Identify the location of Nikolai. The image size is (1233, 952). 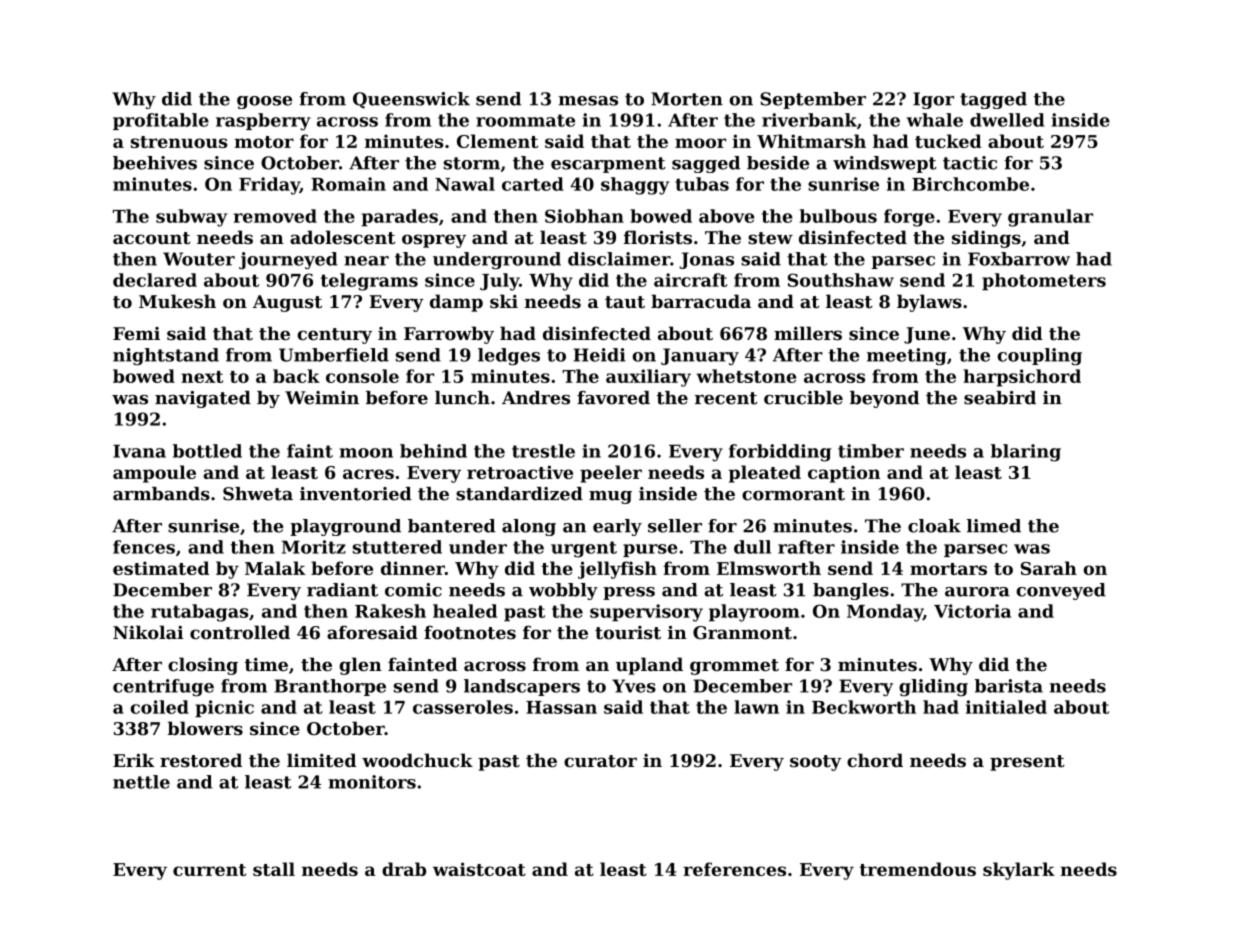
(148, 632).
